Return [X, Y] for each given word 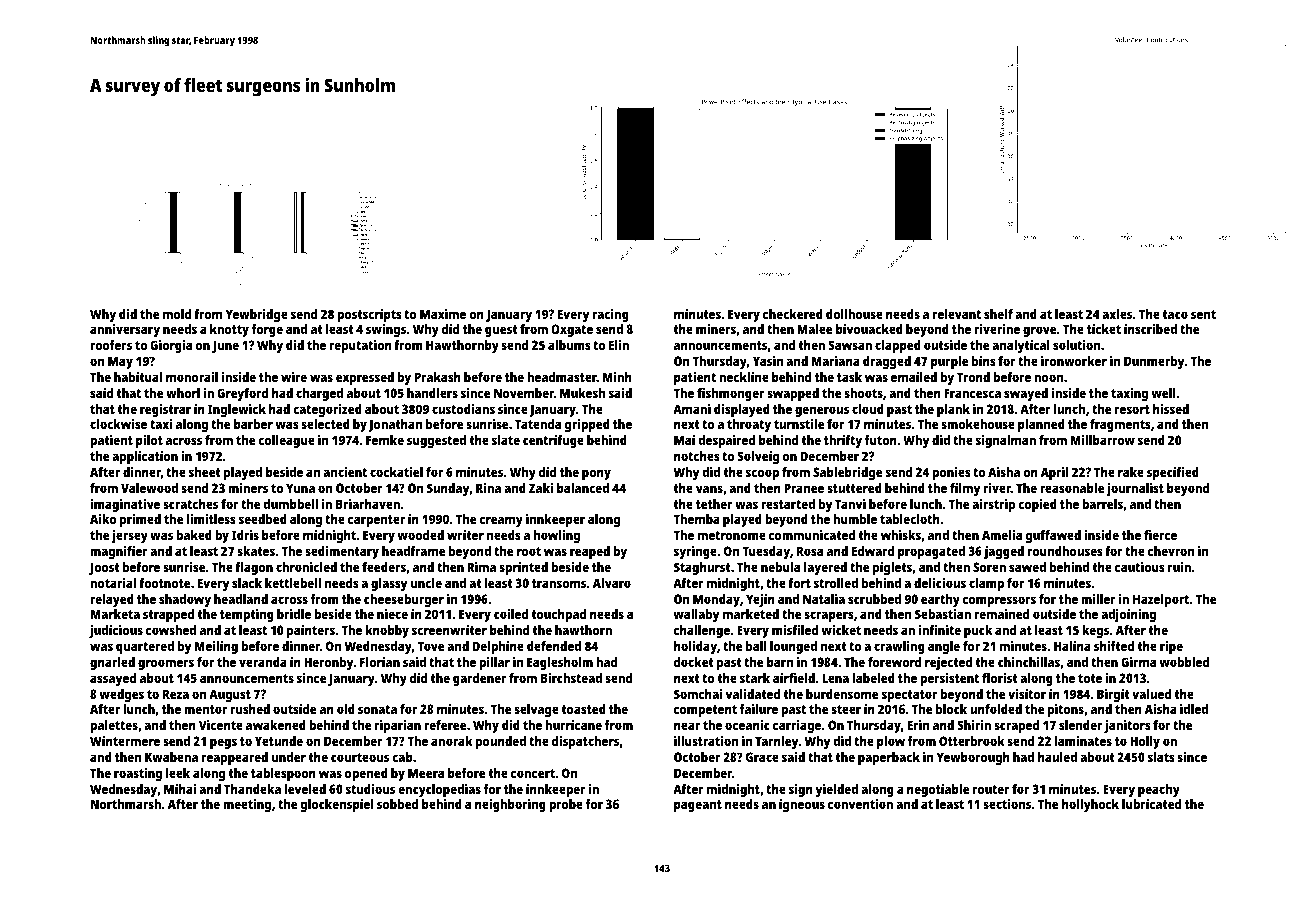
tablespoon [283, 774]
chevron [1171, 551]
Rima [481, 567]
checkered [793, 314]
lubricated [1151, 804]
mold [177, 314]
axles [1117, 314]
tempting [247, 615]
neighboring [510, 805]
